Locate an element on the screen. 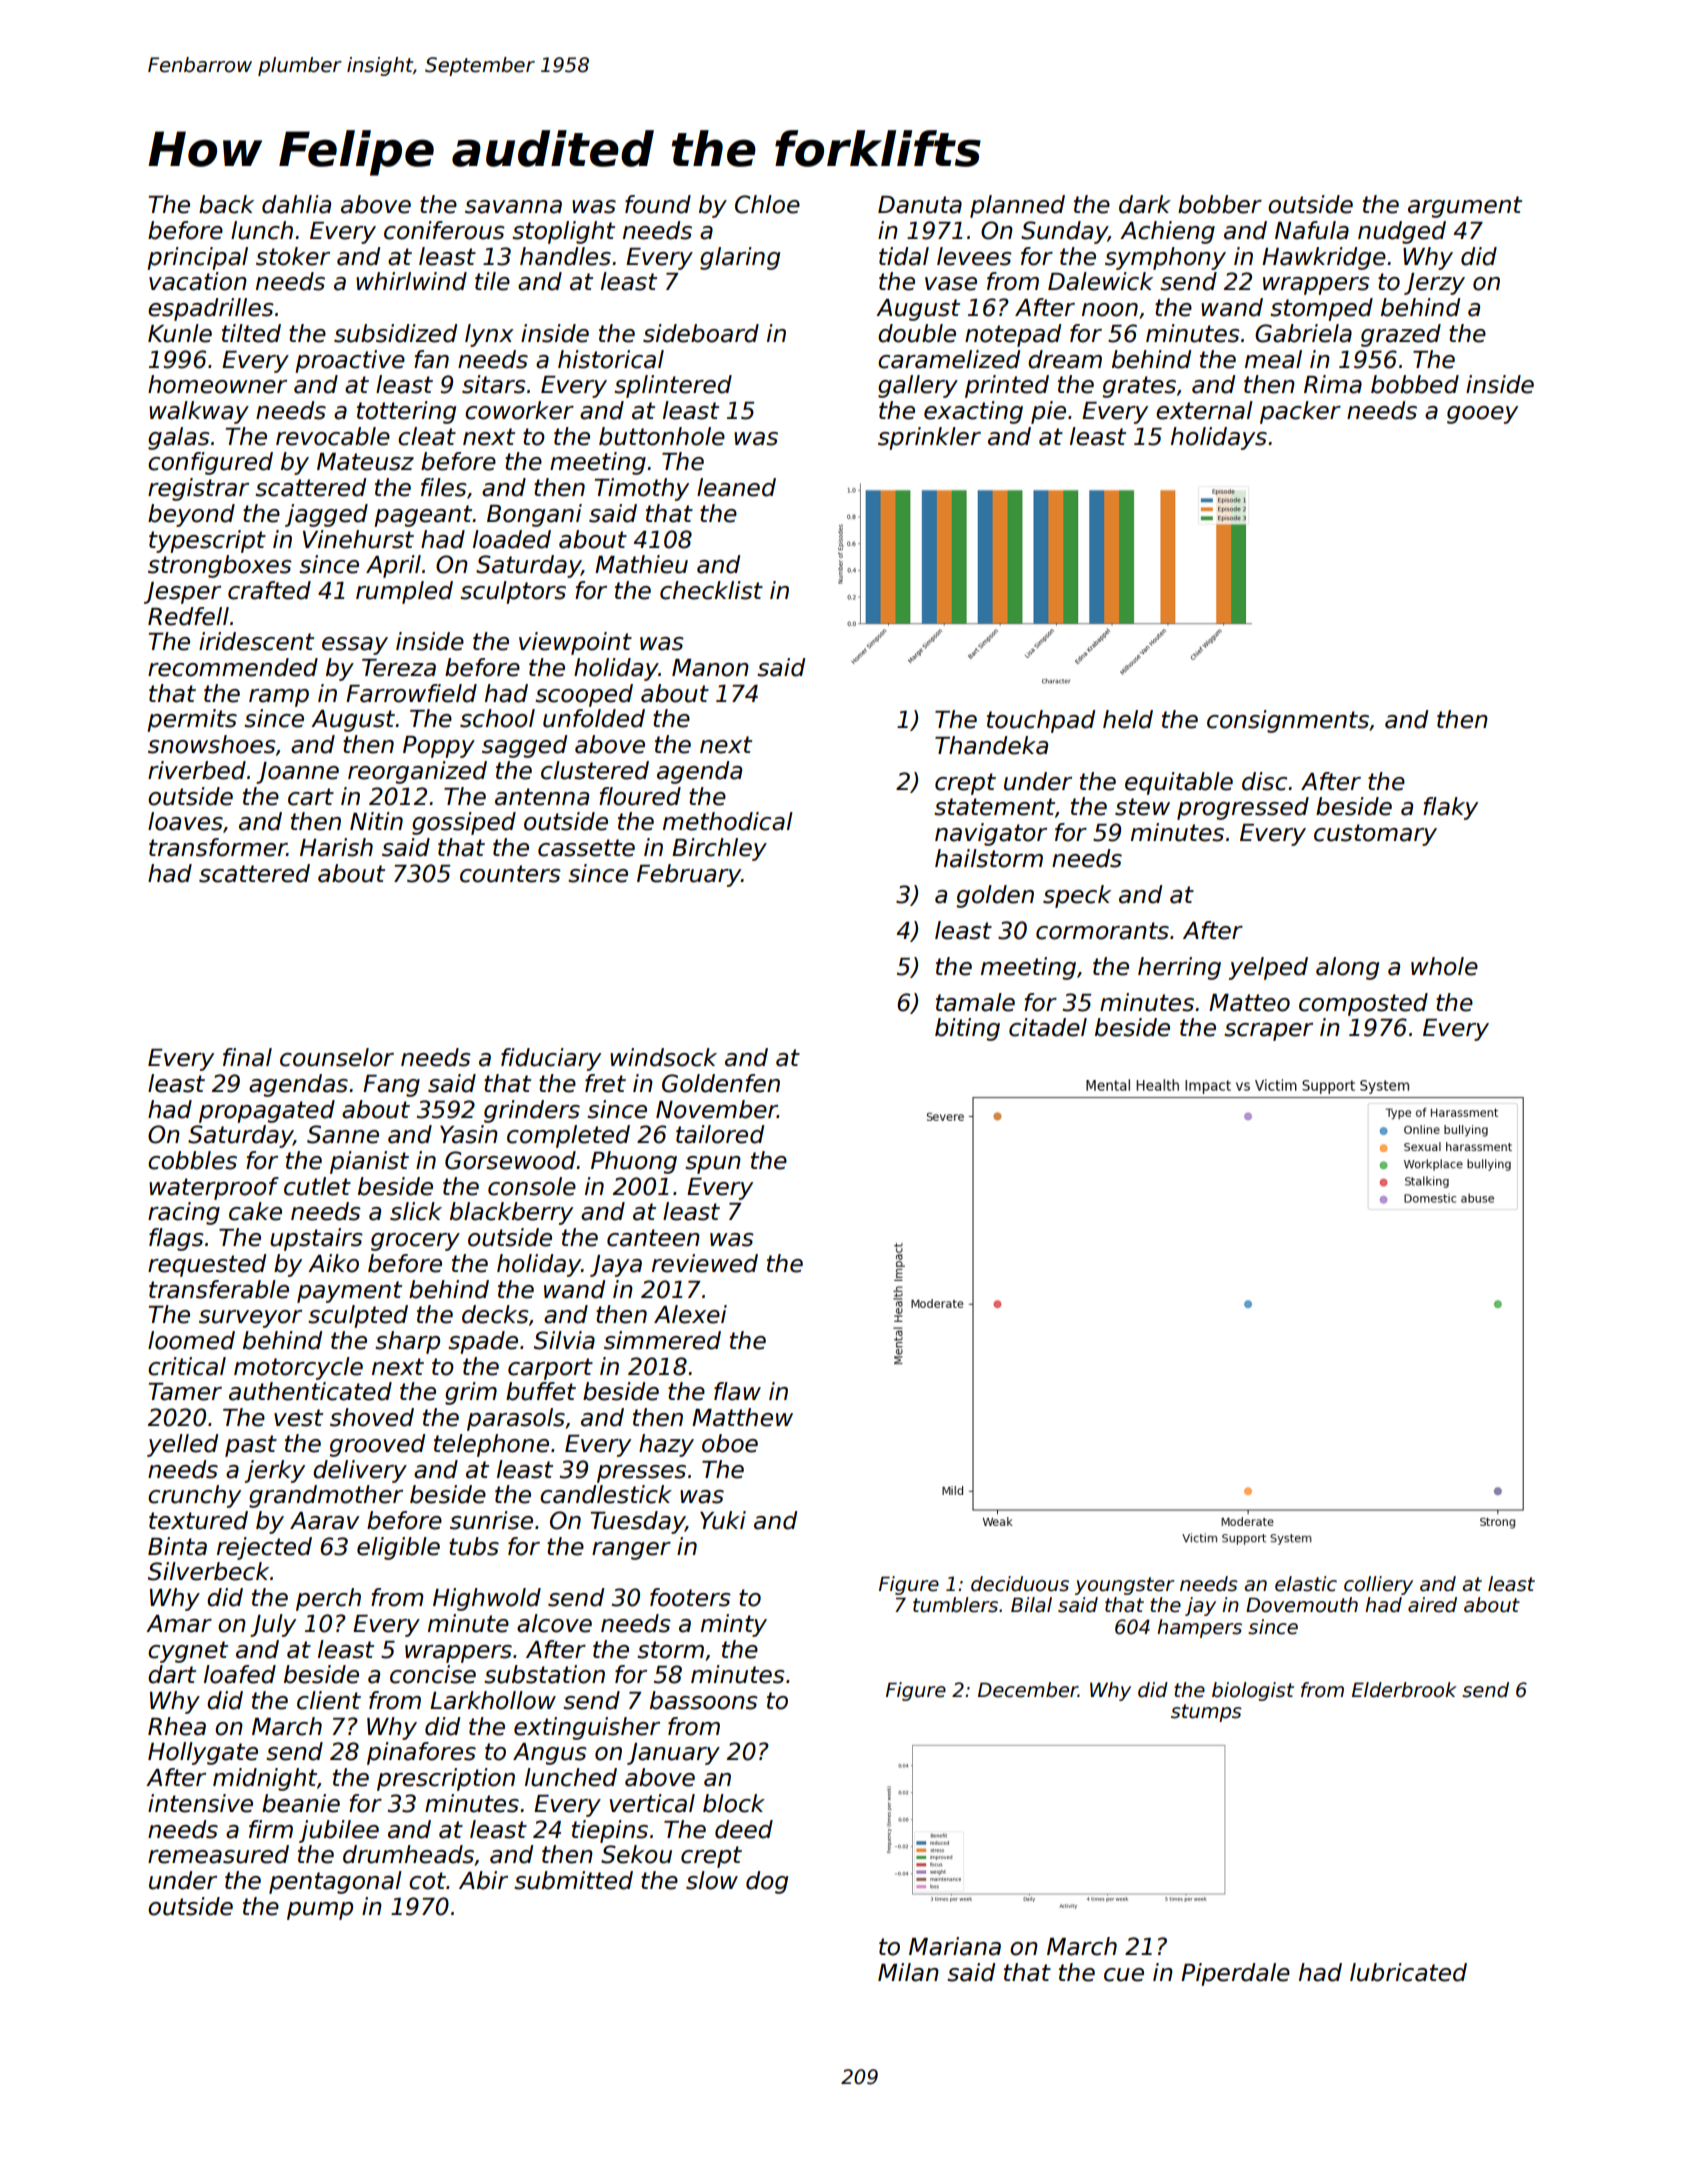 Image resolution: width=1683 pixels, height=2178 pixels. external is located at coordinates (1204, 410).
